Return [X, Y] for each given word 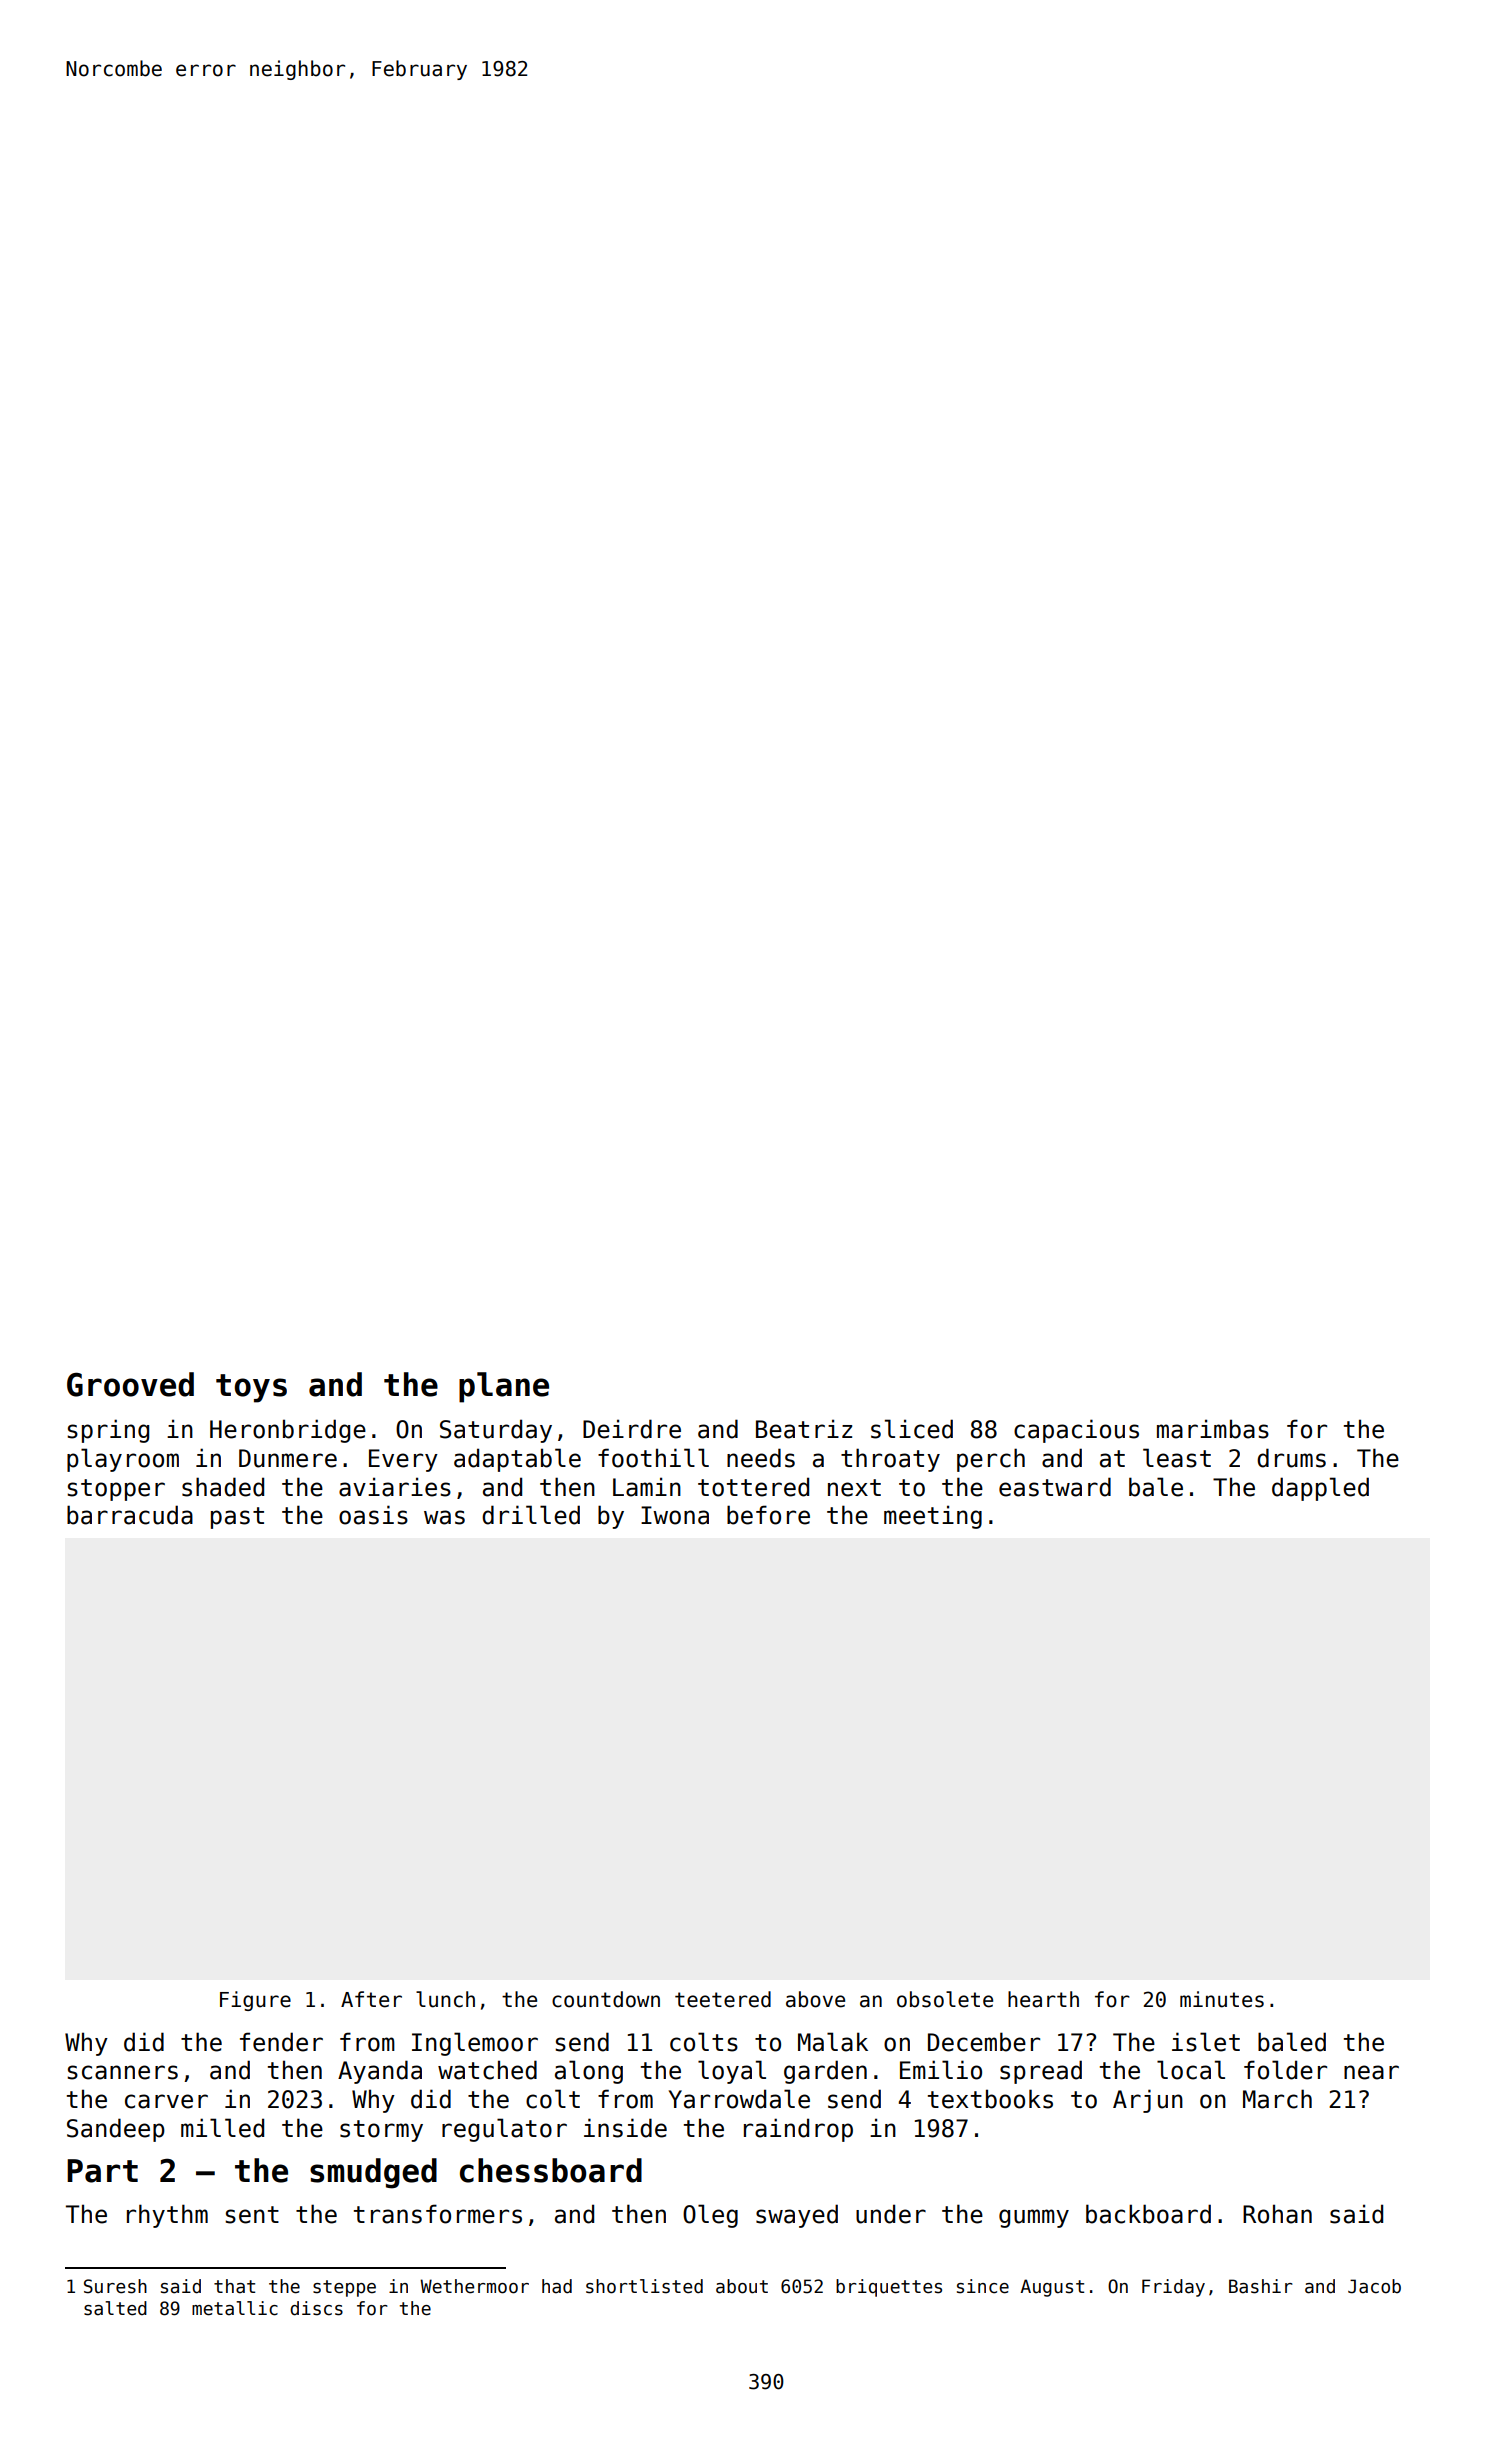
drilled [531, 1515]
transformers [438, 2214]
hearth [1043, 1999]
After [371, 1999]
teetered [723, 1999]
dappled [1320, 1489]
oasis [373, 1515]
